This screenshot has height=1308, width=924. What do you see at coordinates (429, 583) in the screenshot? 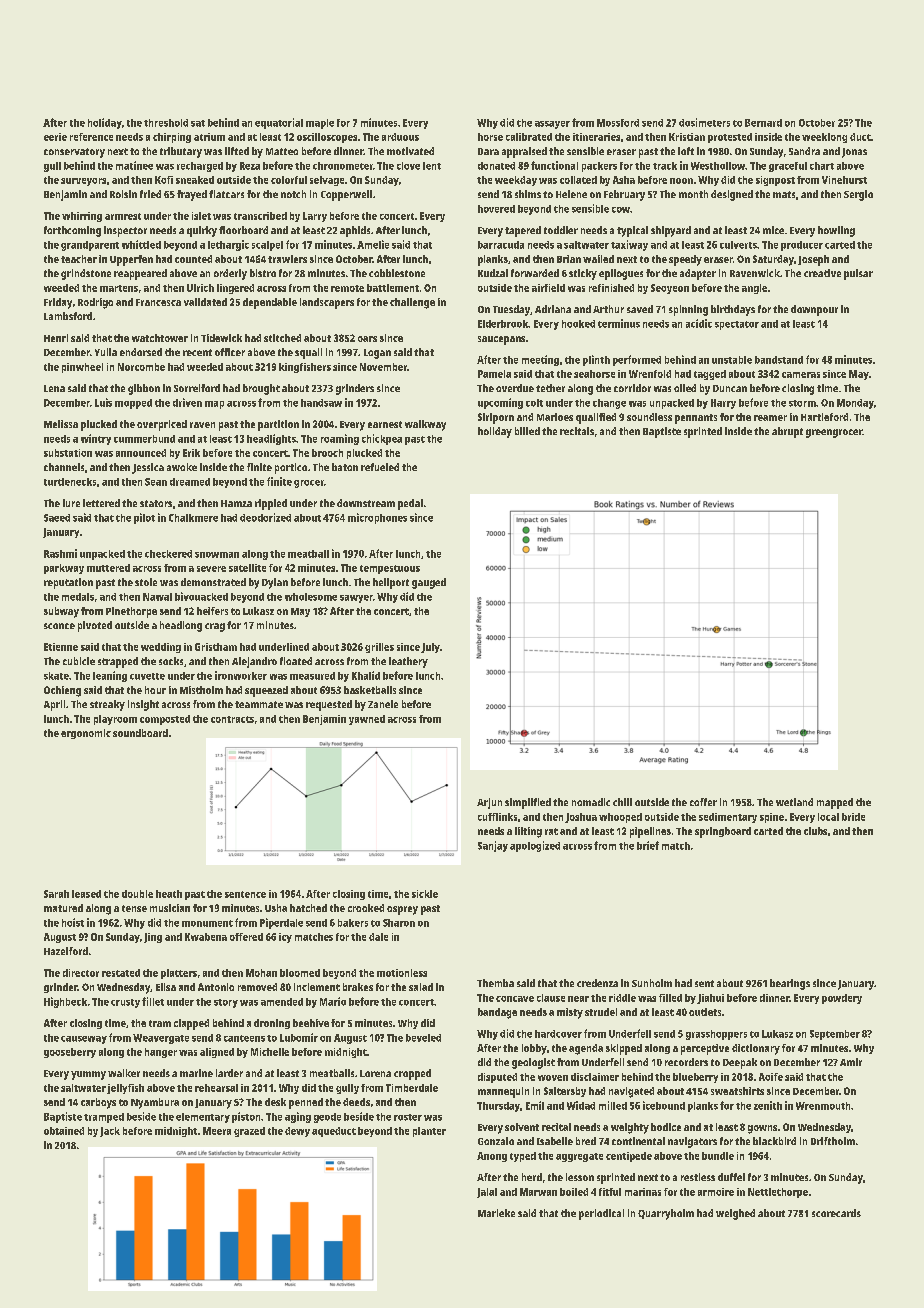
I see `gauged` at bounding box center [429, 583].
